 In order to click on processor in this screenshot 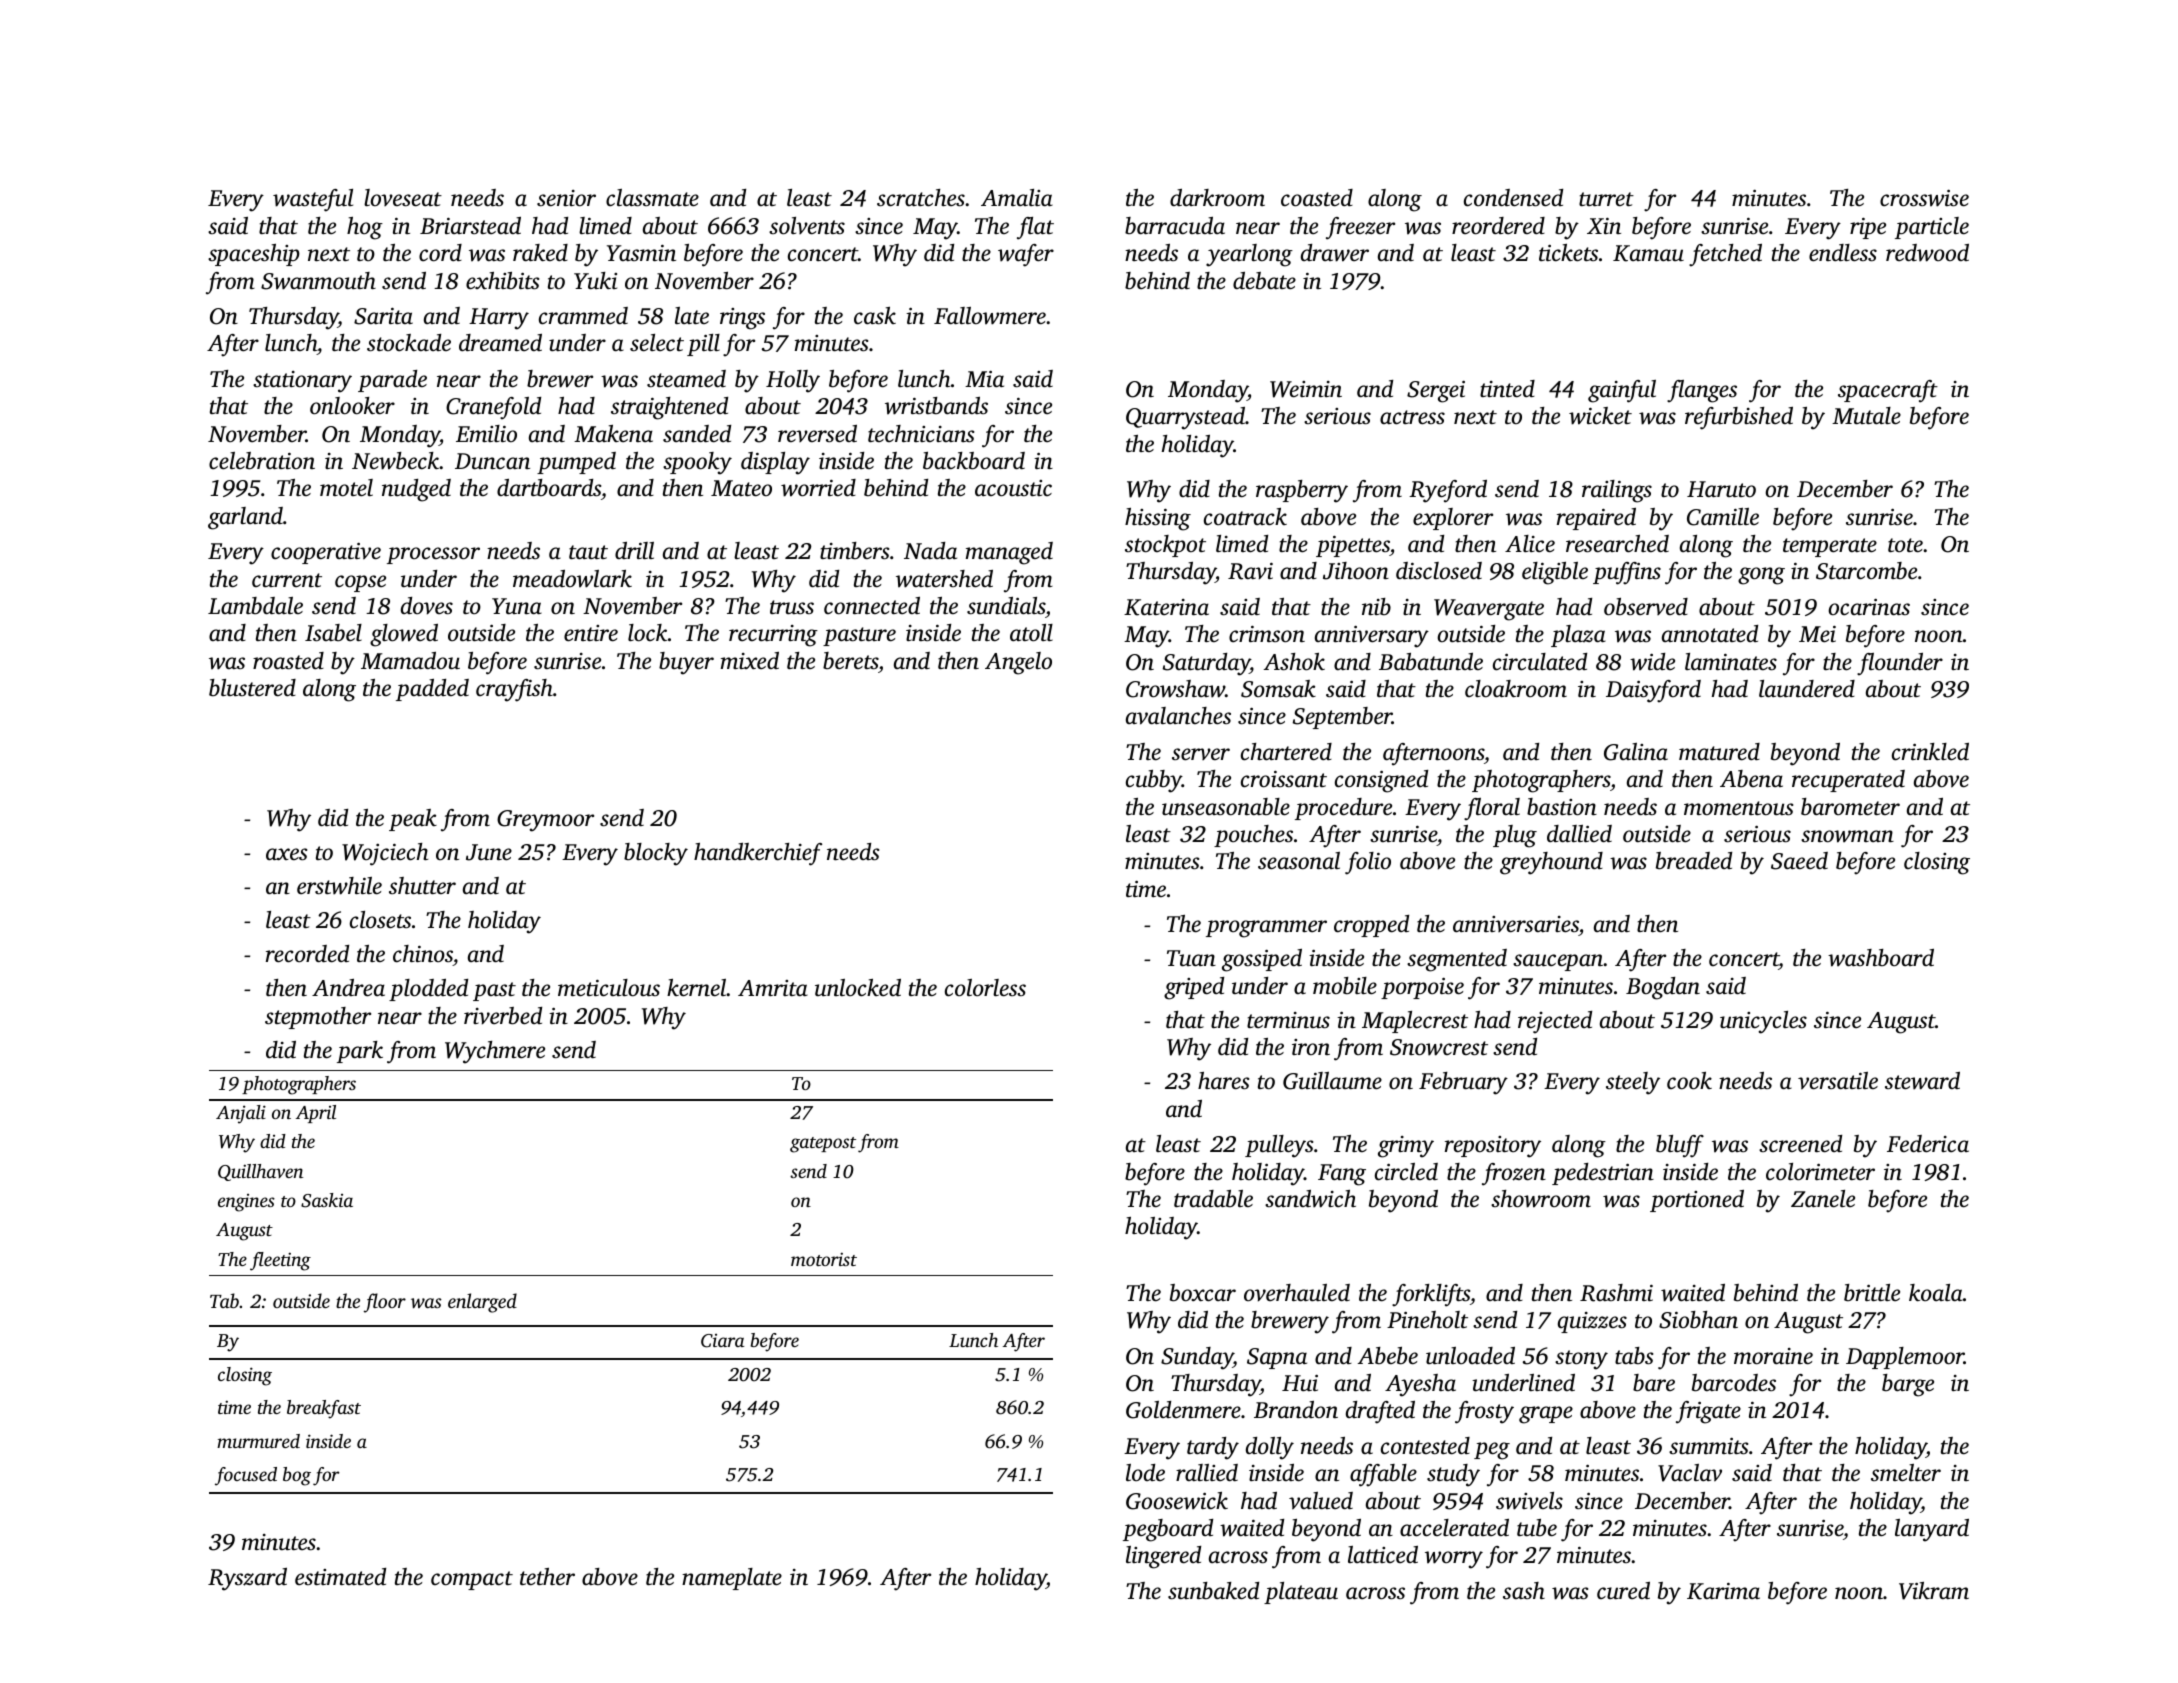, I will do `click(433, 555)`.
